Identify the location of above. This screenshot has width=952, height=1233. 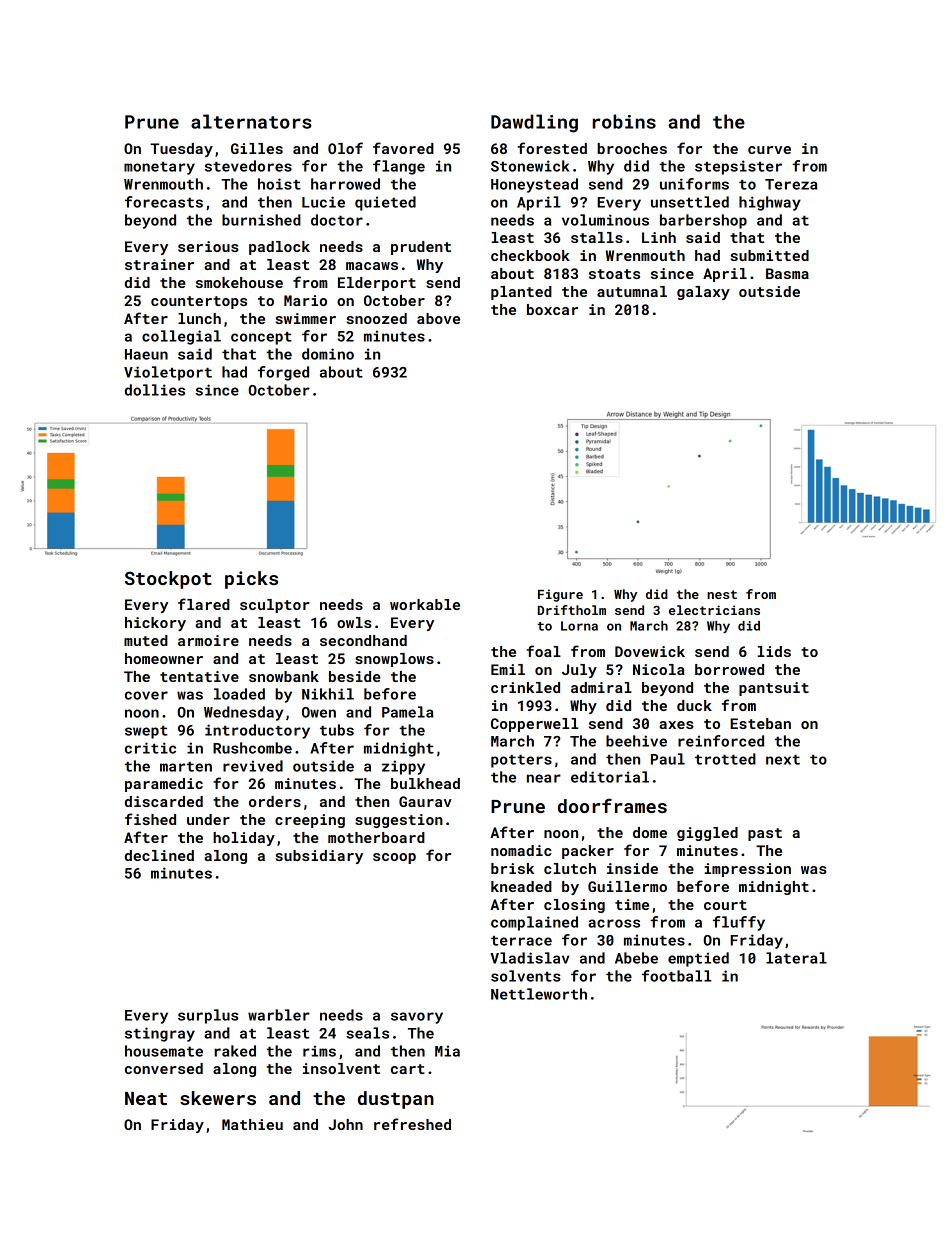
(438, 318).
